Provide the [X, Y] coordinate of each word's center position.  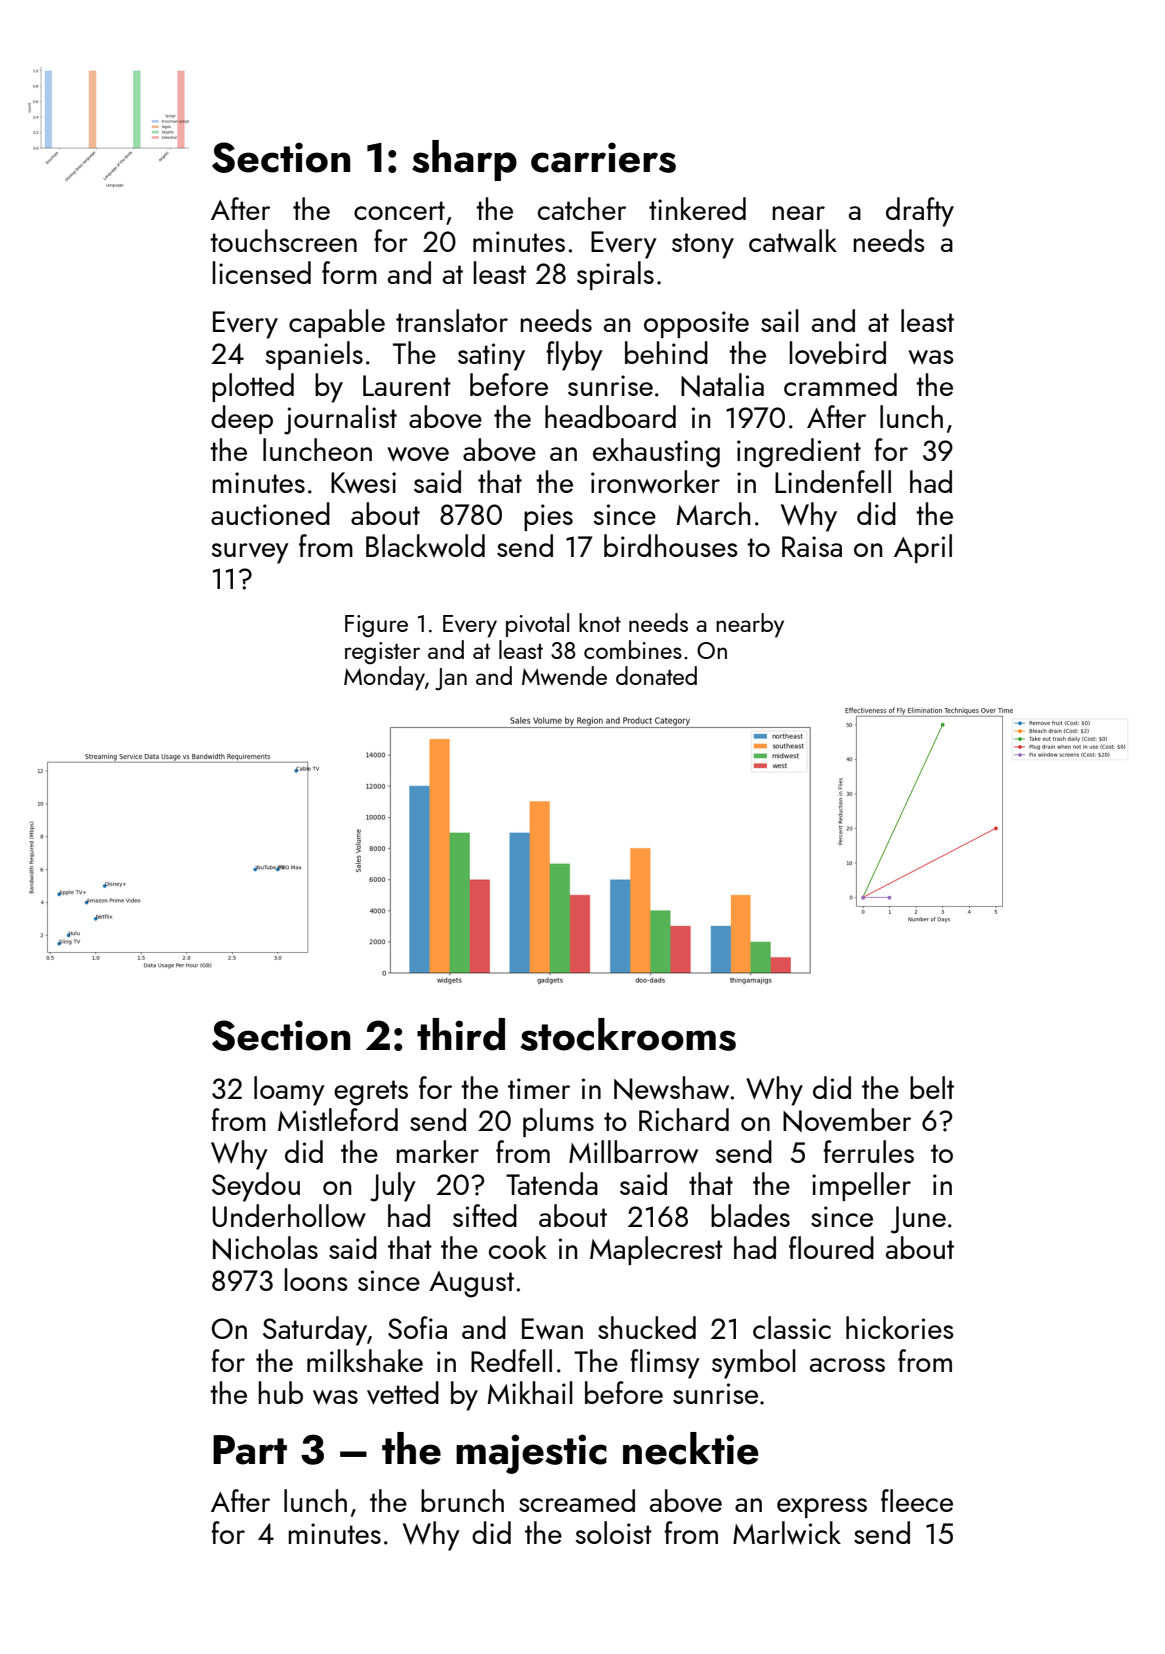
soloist [613, 1532]
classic [792, 1327]
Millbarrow [633, 1152]
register [382, 653]
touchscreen [283, 240]
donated [656, 675]
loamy [289, 1091]
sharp [464, 160]
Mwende [564, 675]
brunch [462, 1500]
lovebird [838, 352]
